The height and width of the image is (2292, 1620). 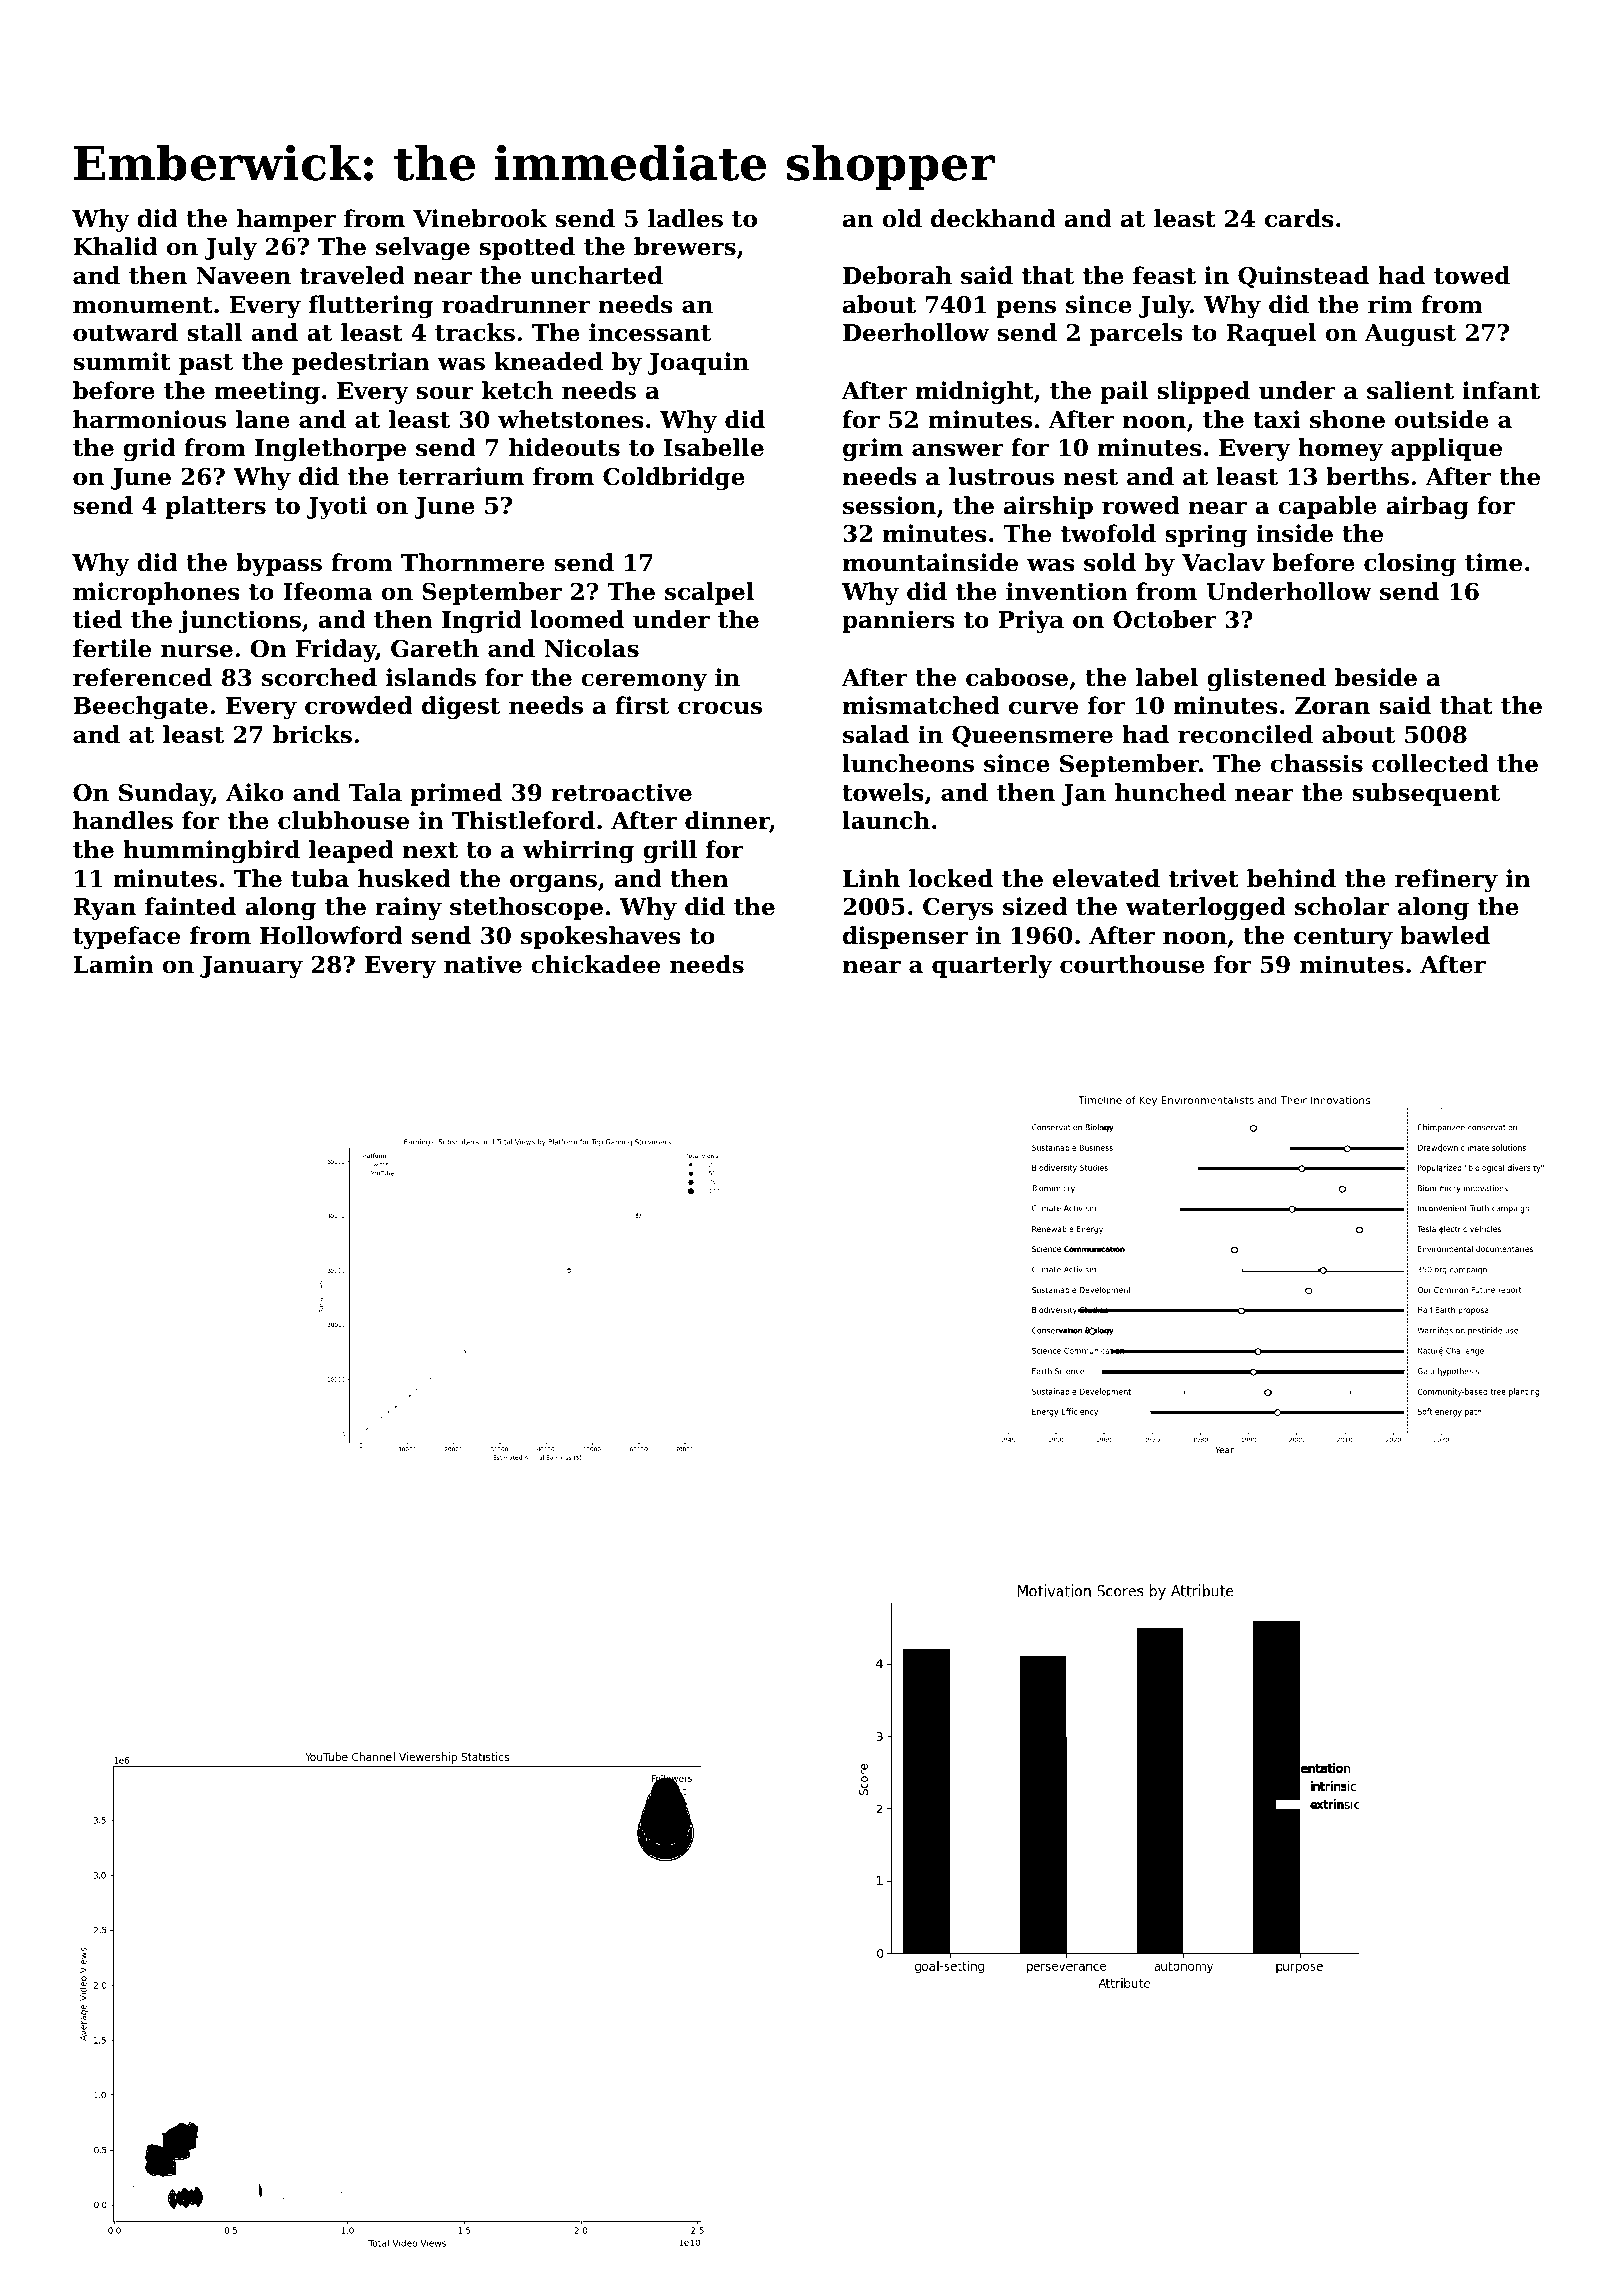 What do you see at coordinates (1266, 679) in the image?
I see `glistened` at bounding box center [1266, 679].
